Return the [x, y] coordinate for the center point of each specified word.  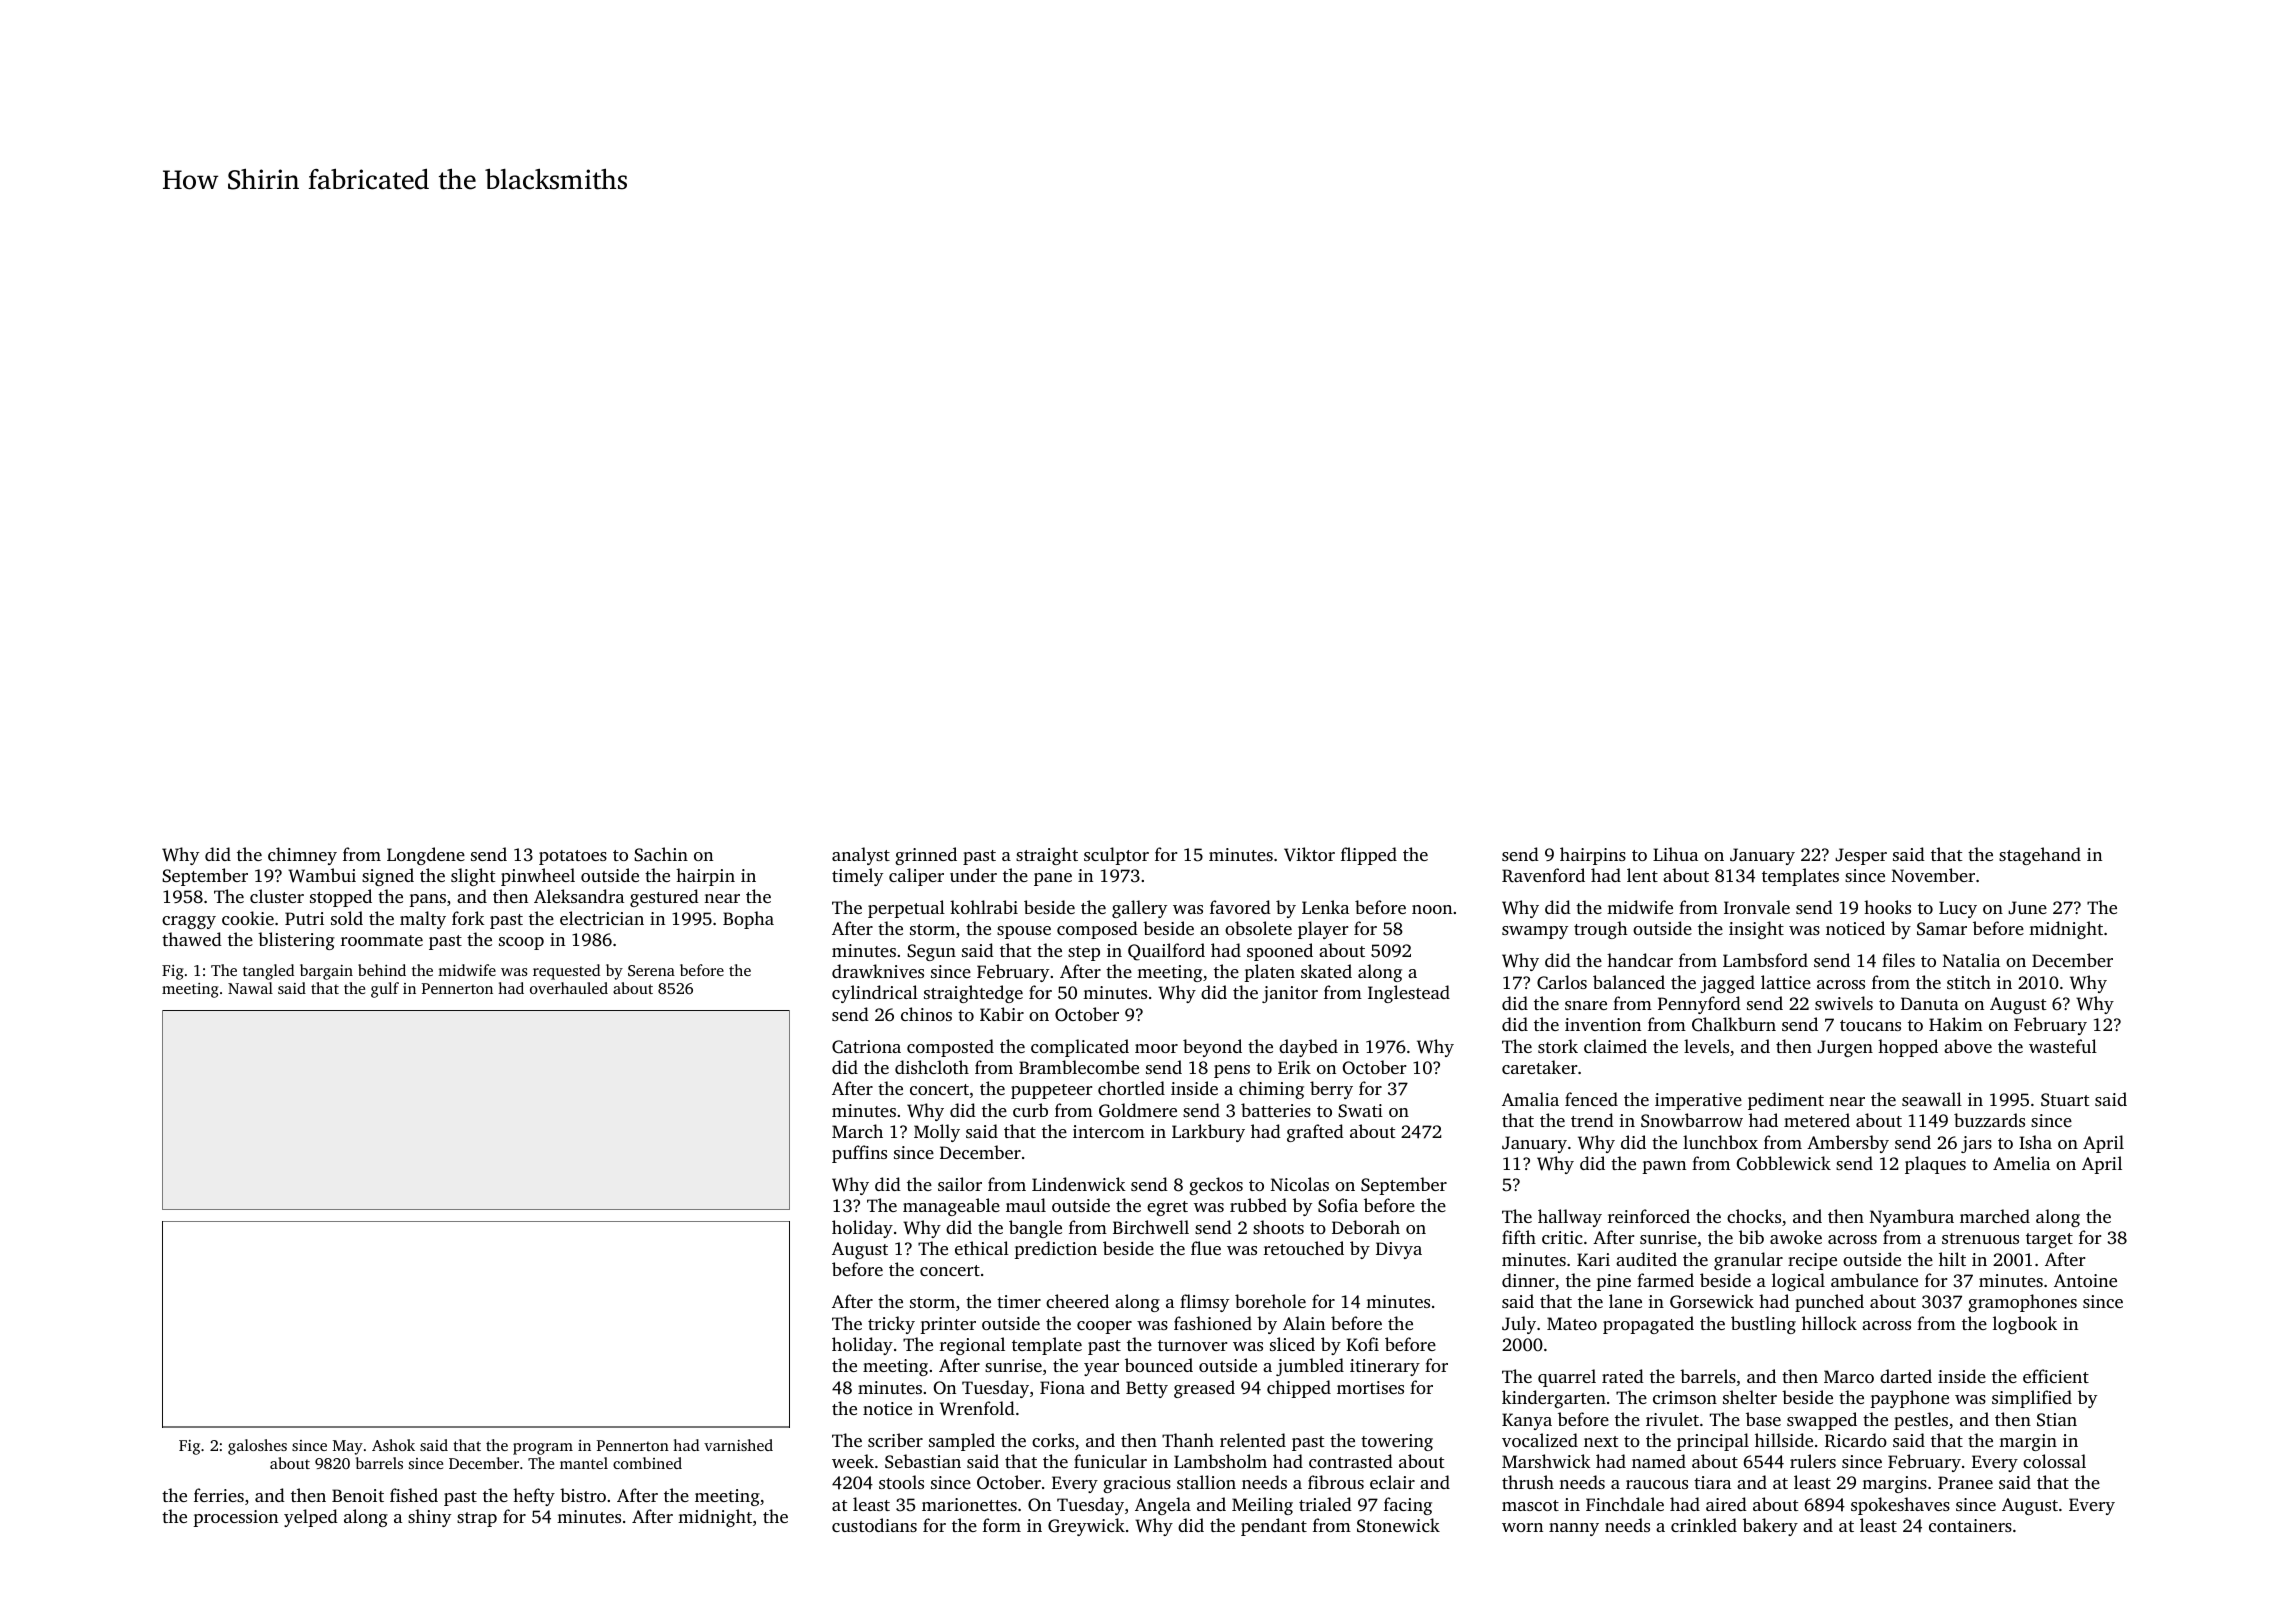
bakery [1770, 1527]
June [2027, 908]
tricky [891, 1325]
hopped [1908, 1048]
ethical [982, 1248]
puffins [859, 1154]
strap [477, 1519]
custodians [874, 1525]
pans [427, 900]
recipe [1812, 1261]
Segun [931, 952]
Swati [1360, 1111]
